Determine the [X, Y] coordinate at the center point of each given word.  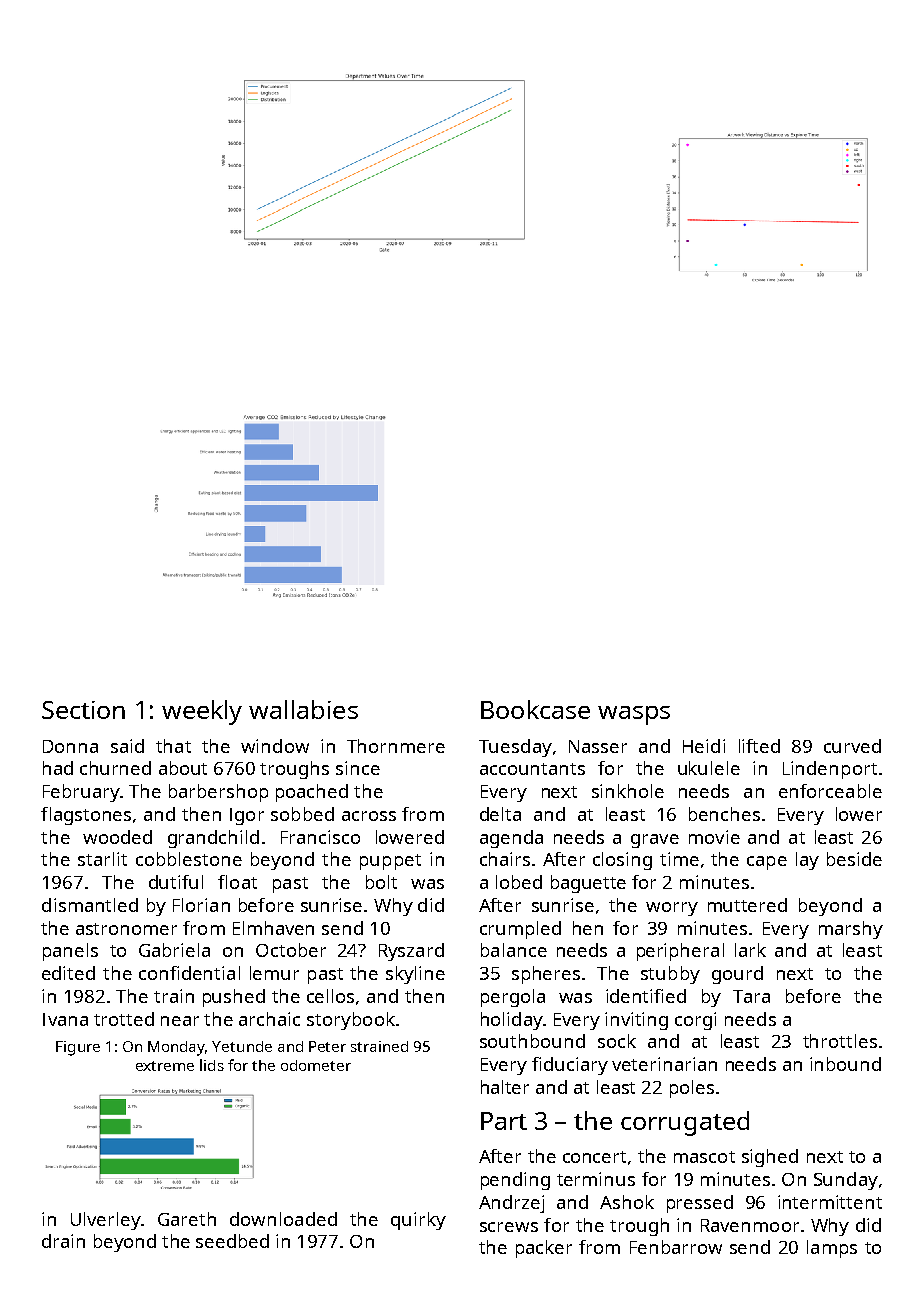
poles [692, 1089]
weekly [202, 712]
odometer [316, 1065]
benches [724, 814]
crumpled [520, 930]
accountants [532, 769]
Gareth [187, 1219]
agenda [511, 839]
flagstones [86, 816]
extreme [165, 1066]
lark [750, 950]
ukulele [709, 768]
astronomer [126, 929]
